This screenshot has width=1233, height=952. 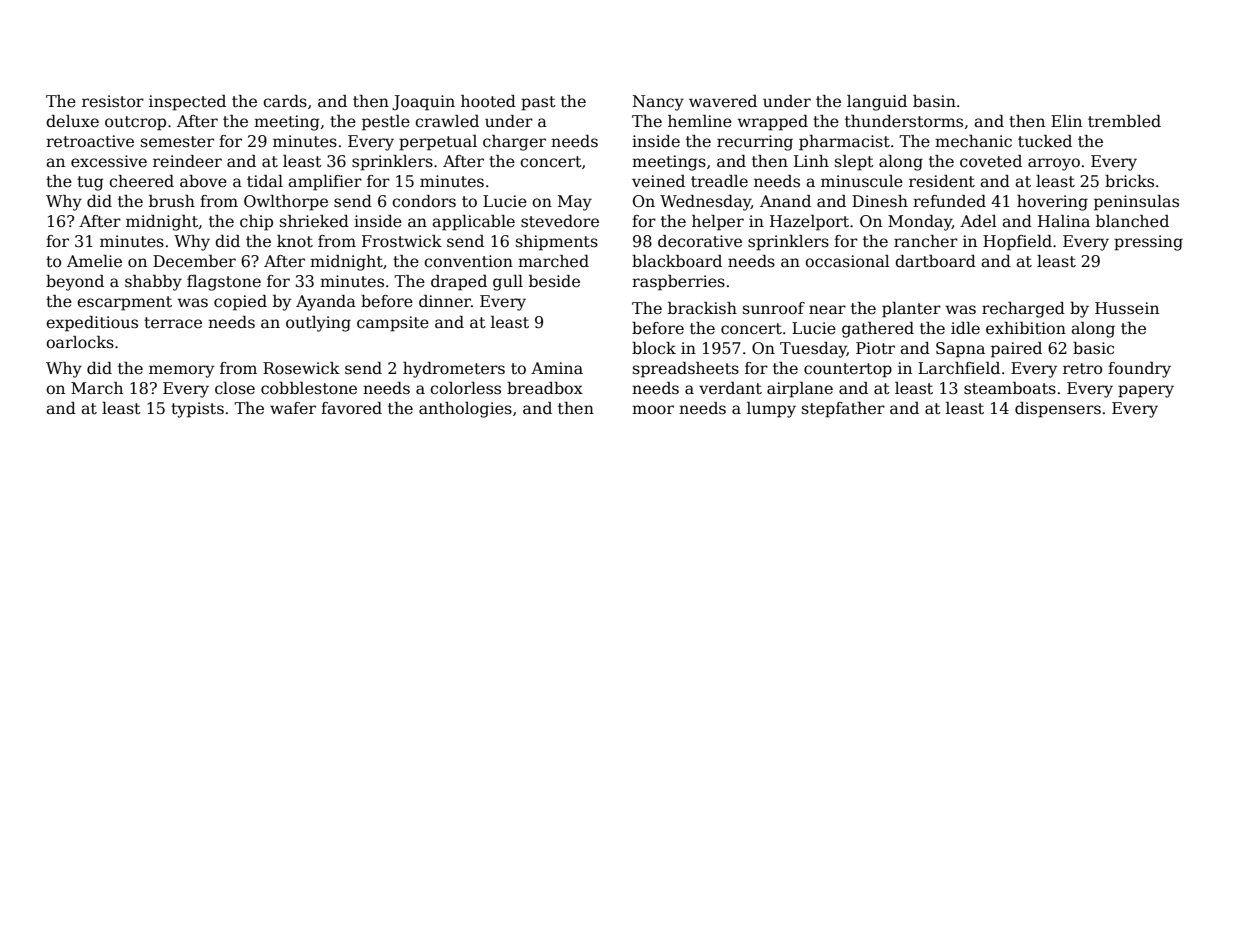 What do you see at coordinates (1058, 410) in the screenshot?
I see `dispensers` at bounding box center [1058, 410].
